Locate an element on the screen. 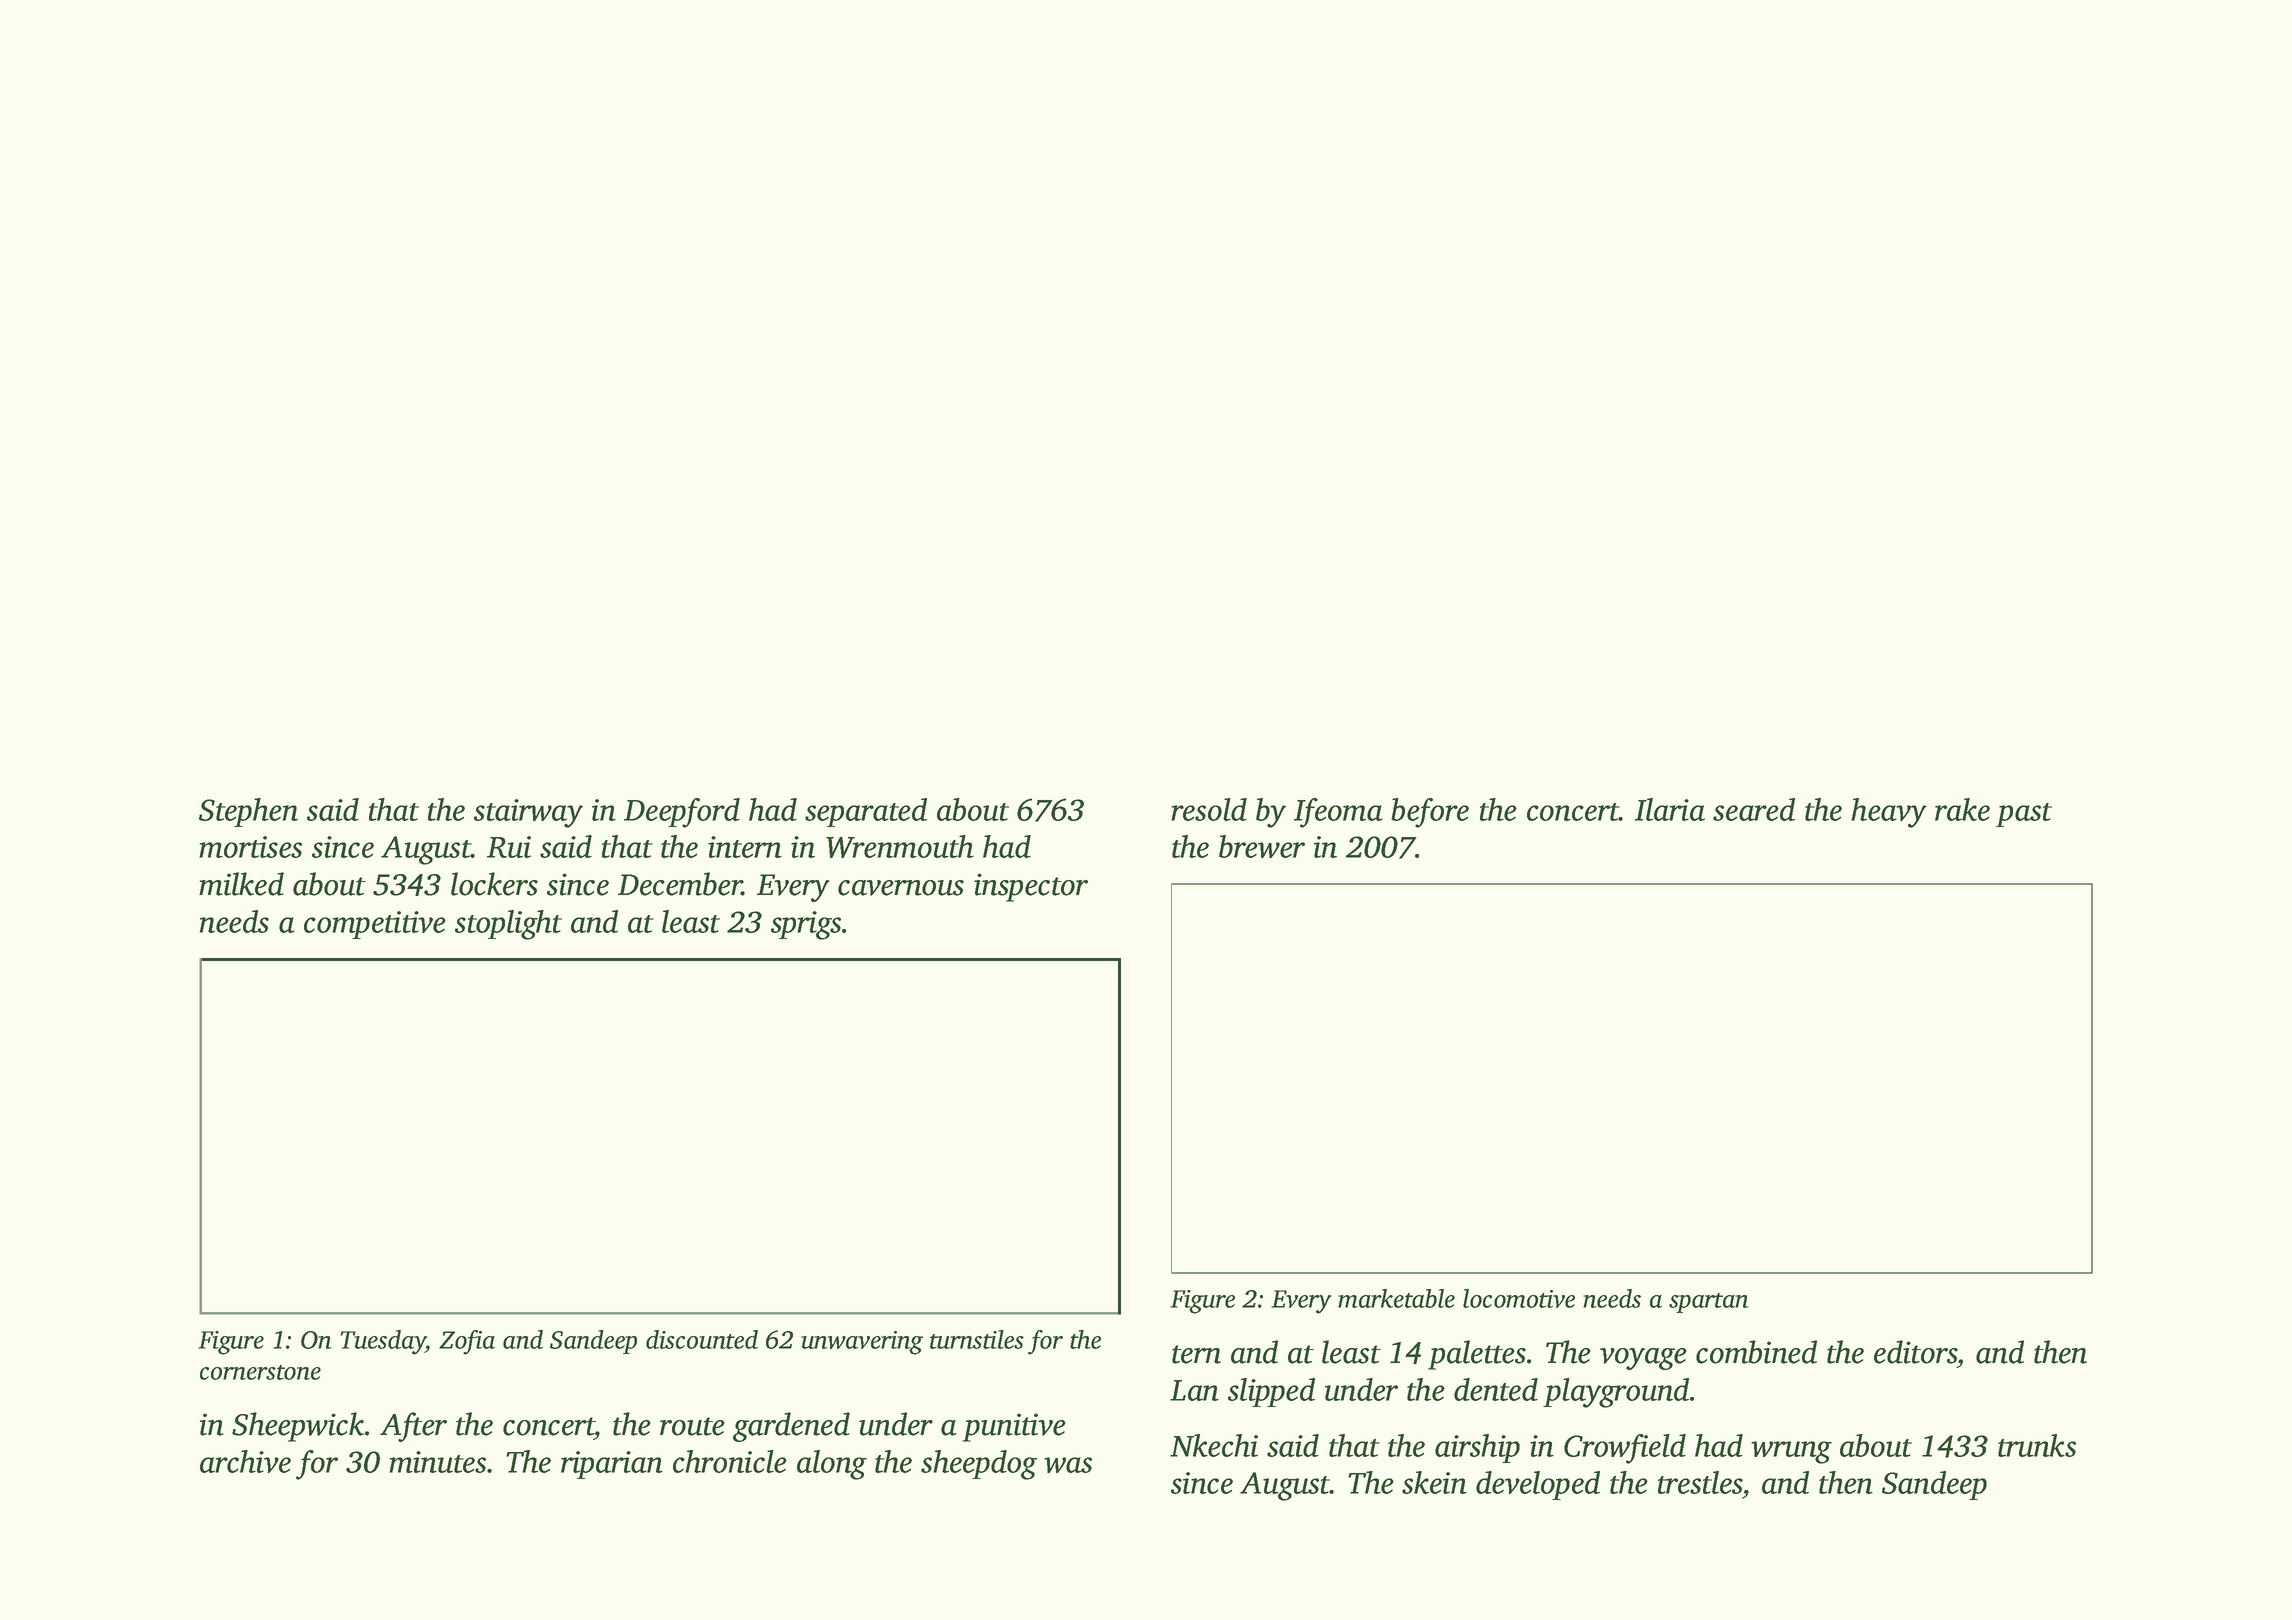 The height and width of the screenshot is (1620, 2292). minutes is located at coordinates (437, 1462).
